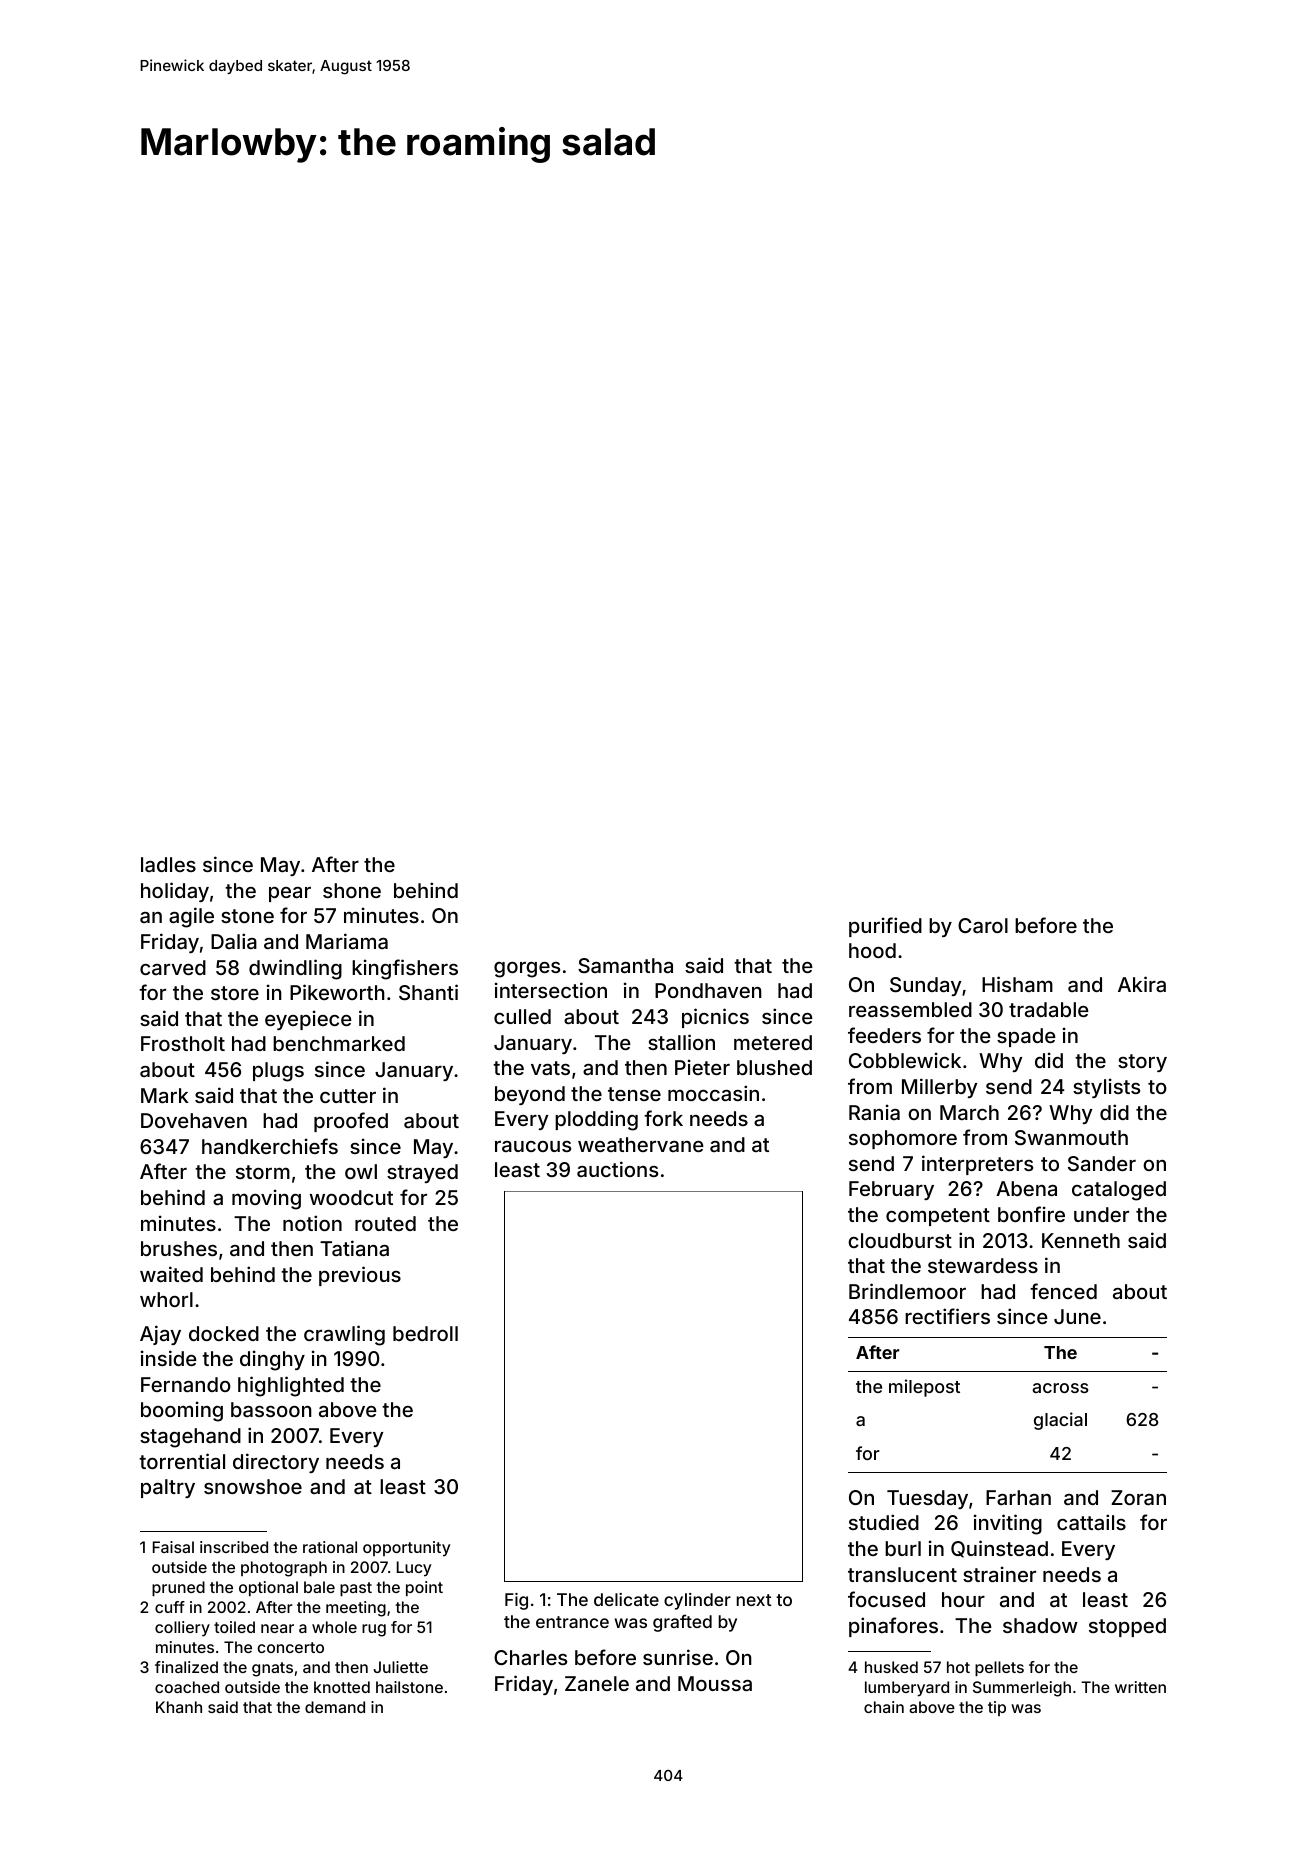 The height and width of the image is (1849, 1307). I want to click on milepost, so click(924, 1388).
